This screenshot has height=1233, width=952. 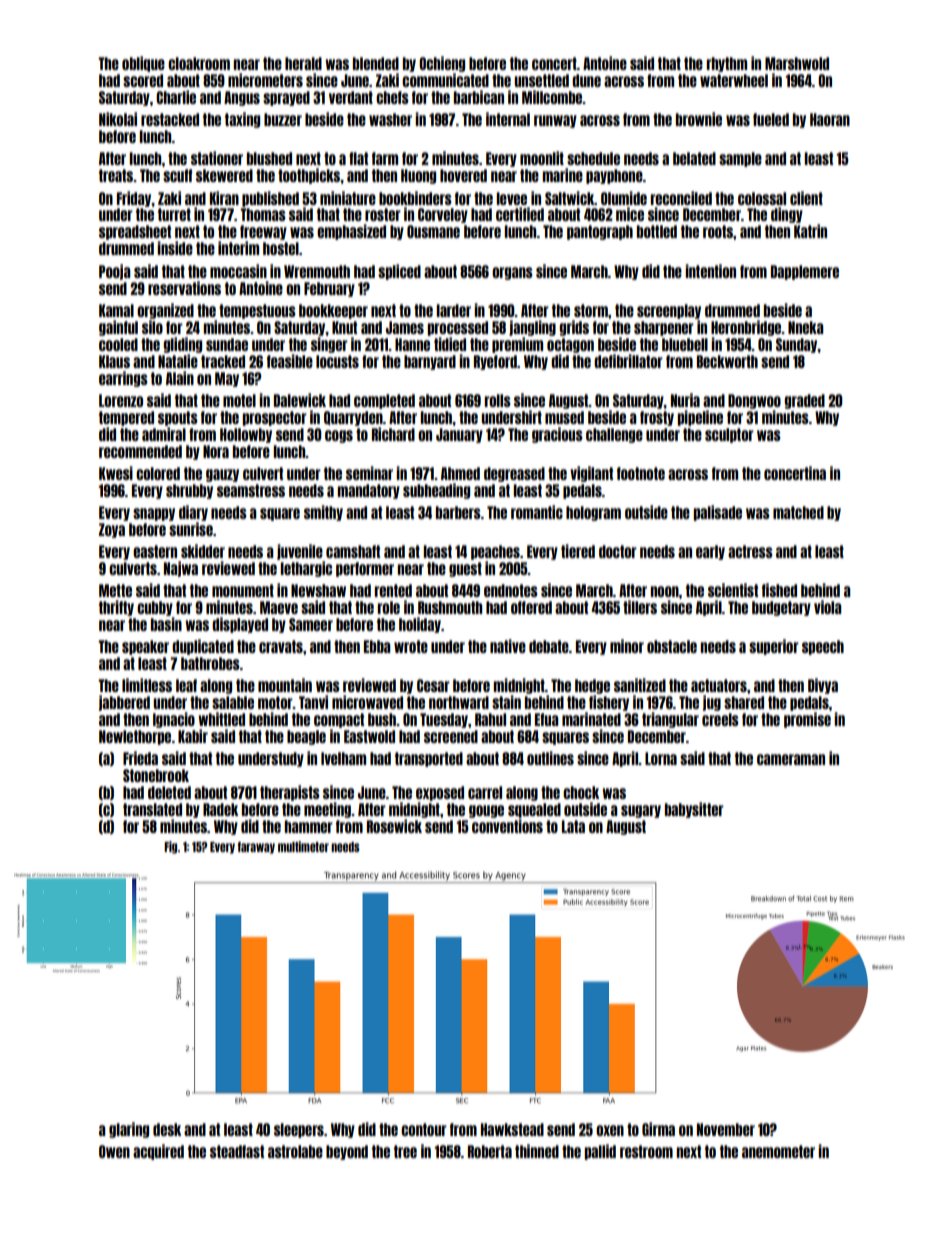 What do you see at coordinates (114, 1151) in the screenshot?
I see `Owen` at bounding box center [114, 1151].
